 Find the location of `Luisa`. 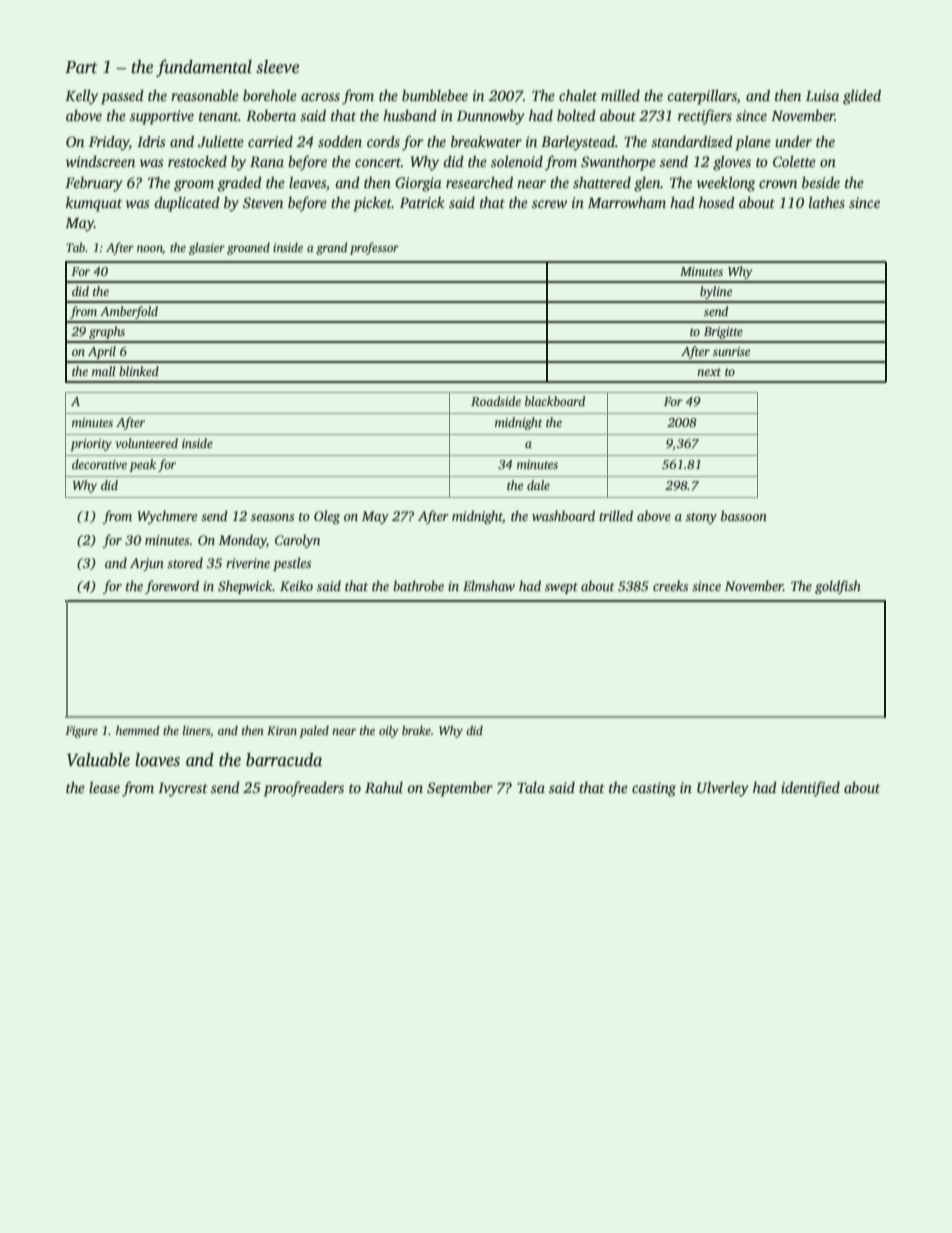

Luisa is located at coordinates (822, 95).
